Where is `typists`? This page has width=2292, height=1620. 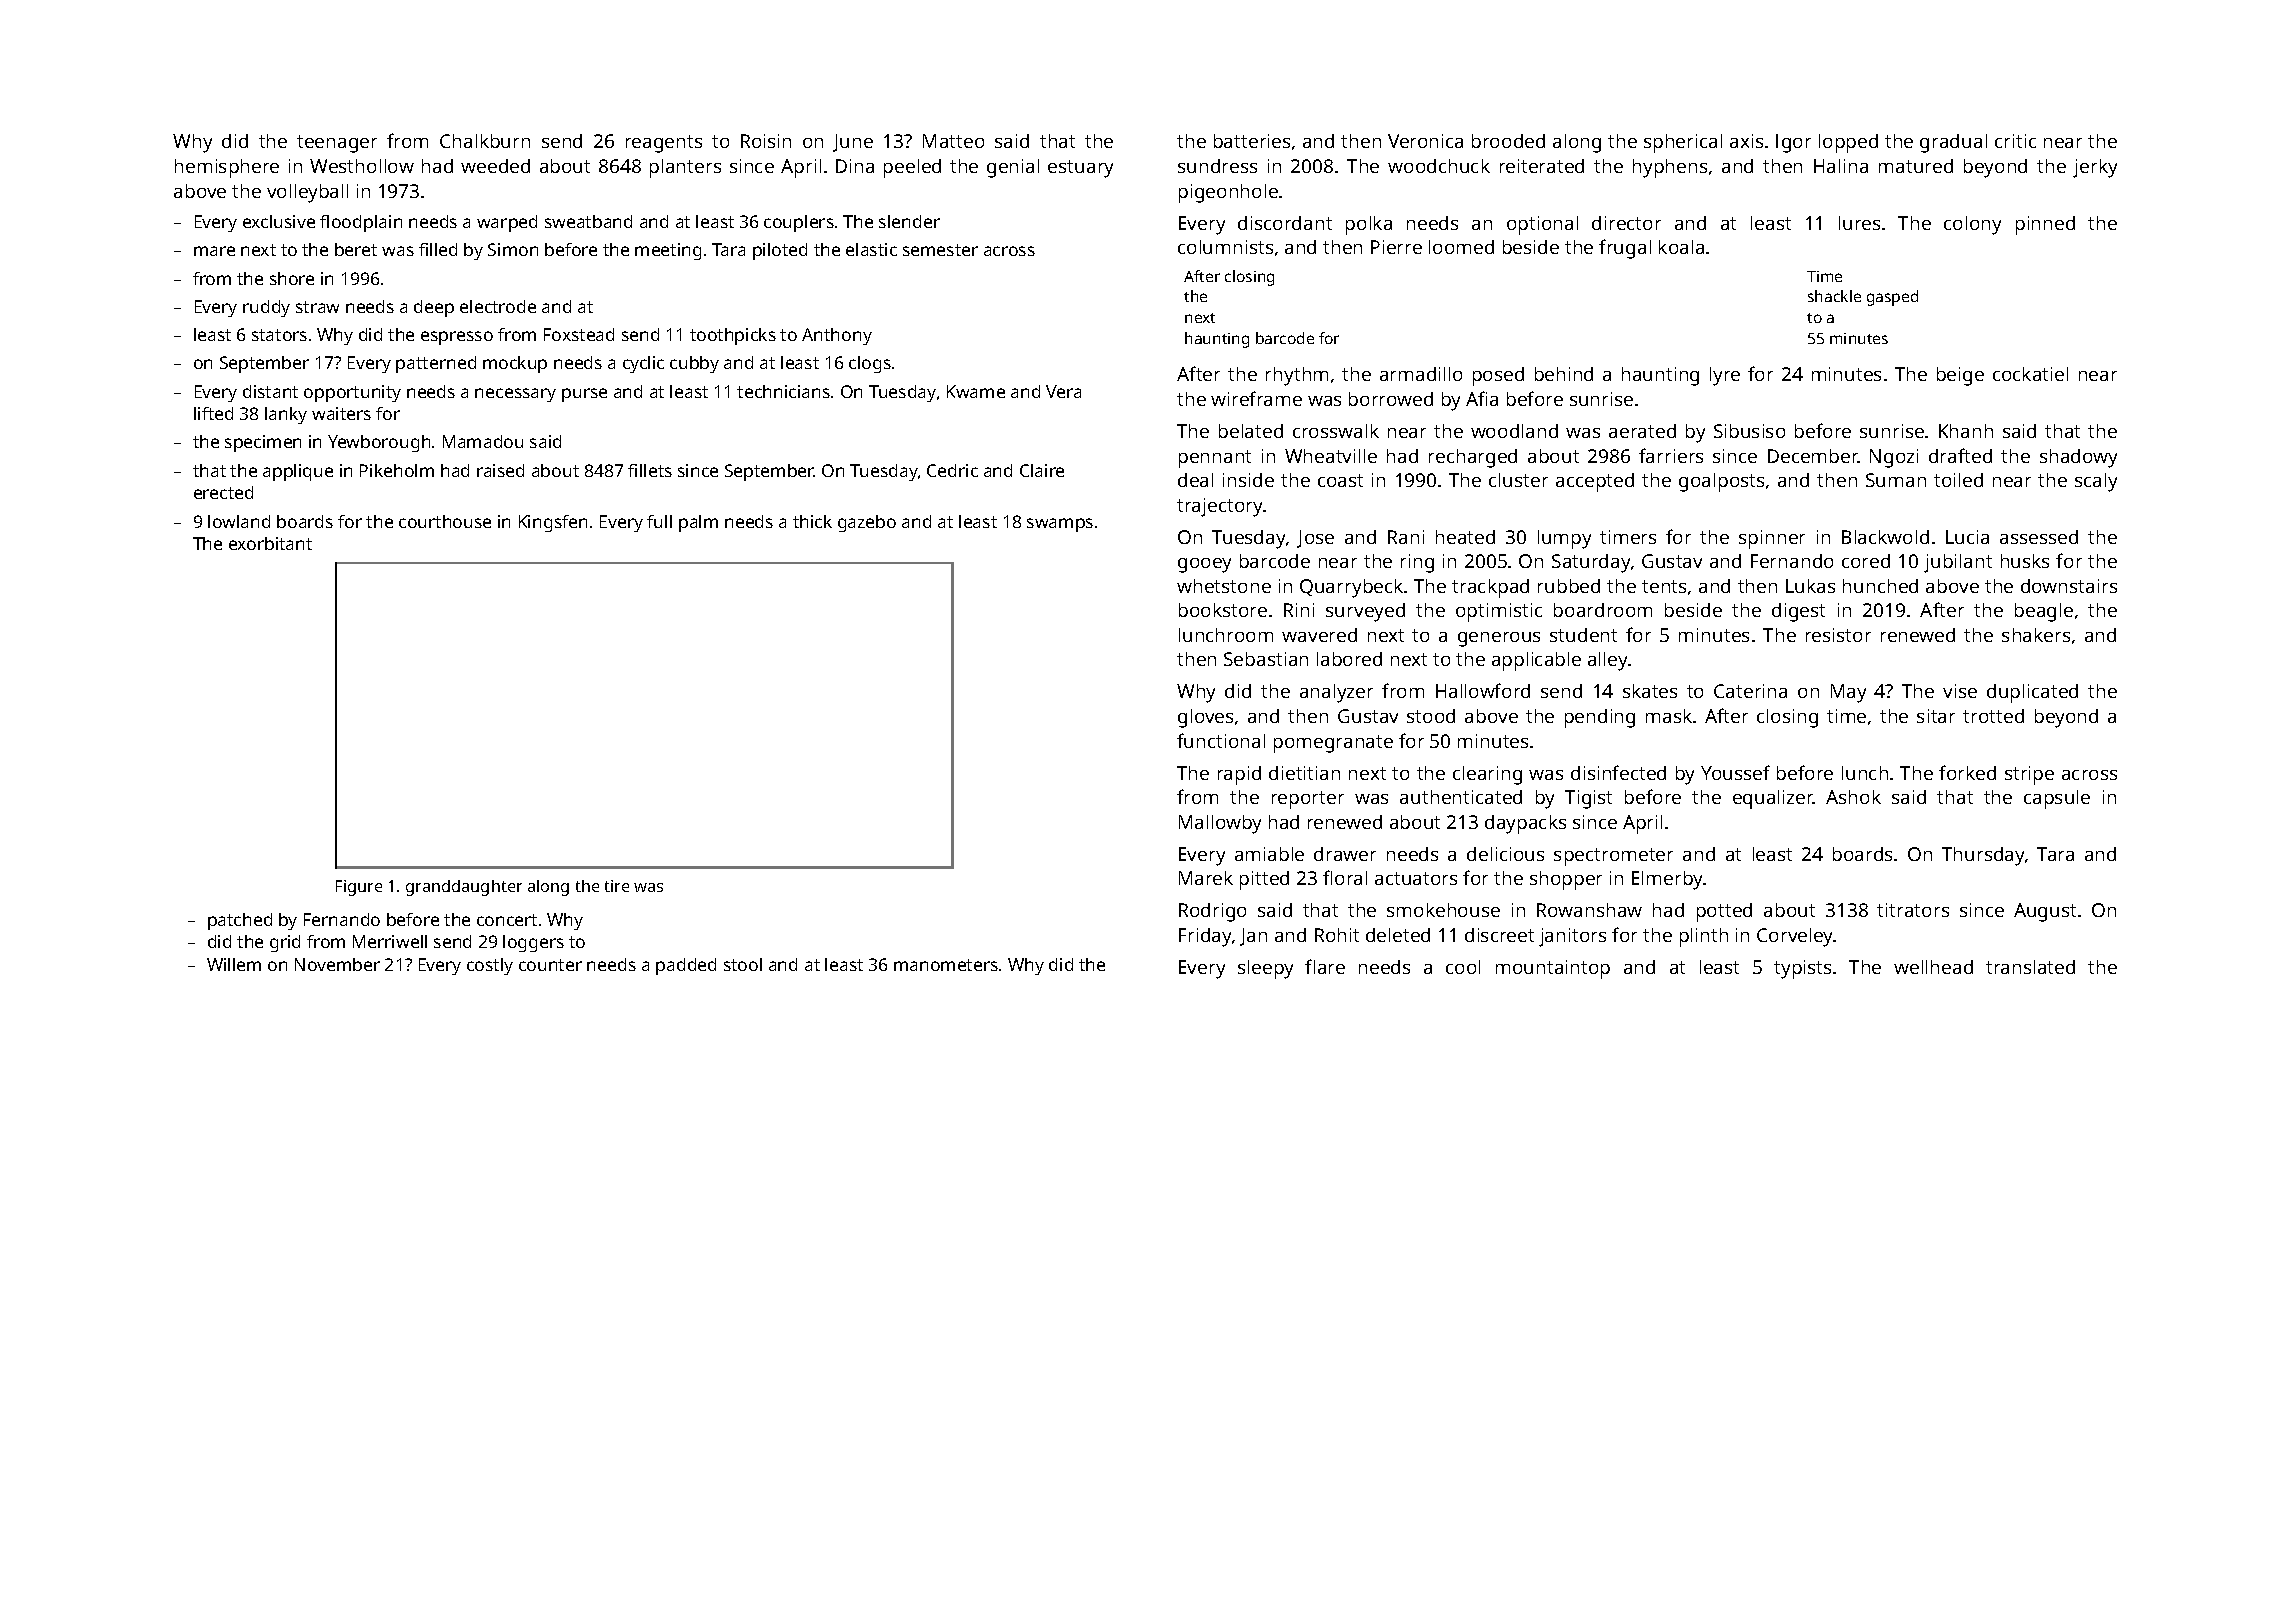
typists is located at coordinates (1802, 969).
